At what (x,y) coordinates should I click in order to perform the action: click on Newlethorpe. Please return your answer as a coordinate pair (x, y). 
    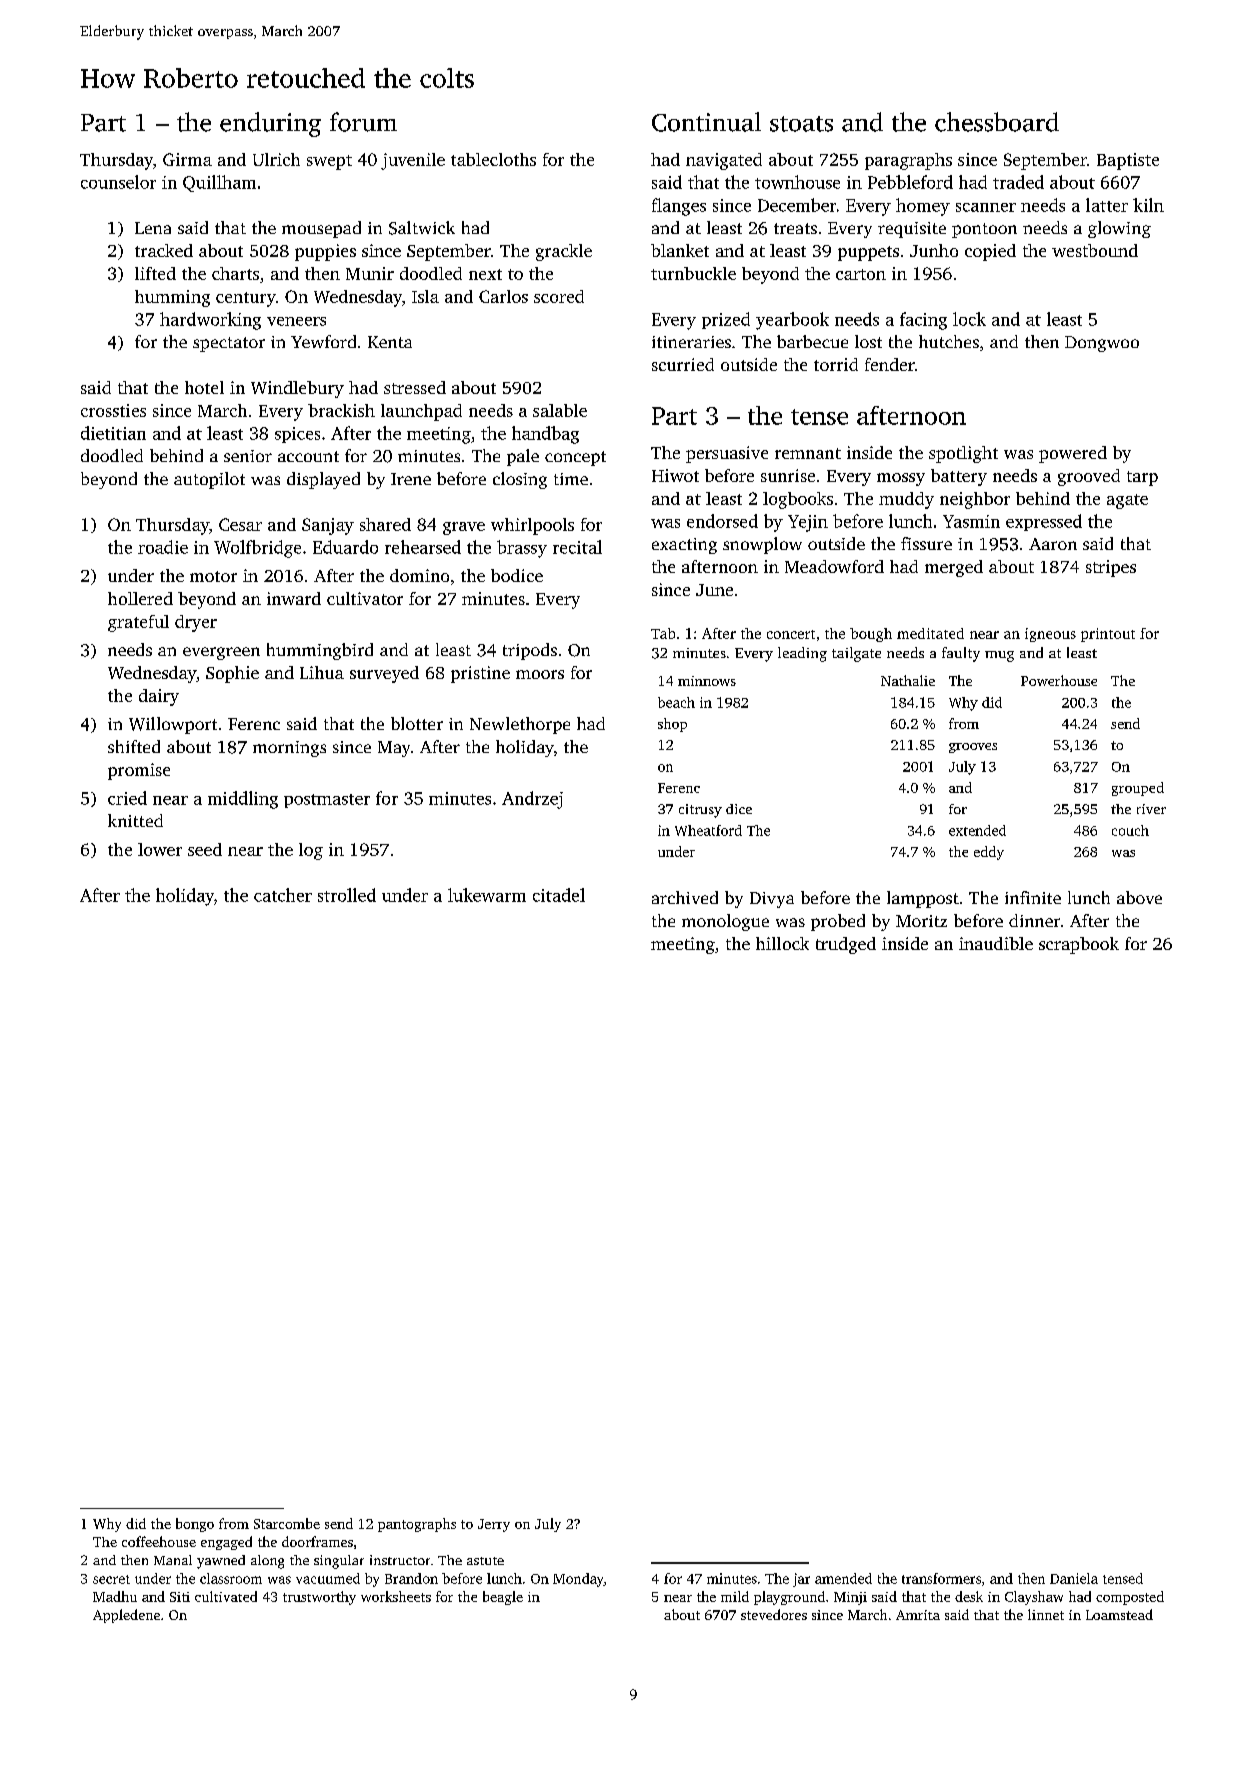
    Looking at the image, I should click on (520, 725).
